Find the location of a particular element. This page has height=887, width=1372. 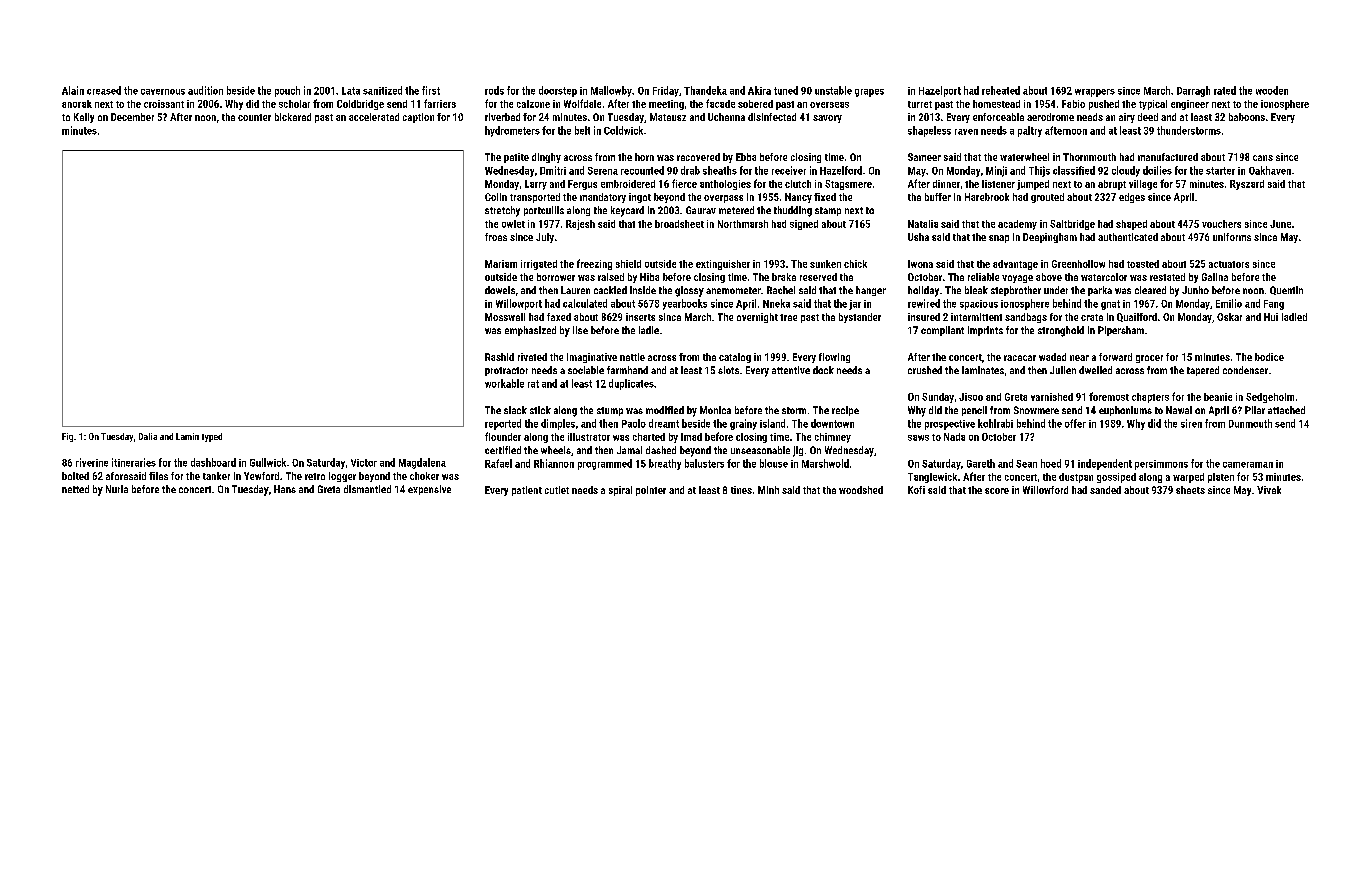

breathy is located at coordinates (665, 464).
